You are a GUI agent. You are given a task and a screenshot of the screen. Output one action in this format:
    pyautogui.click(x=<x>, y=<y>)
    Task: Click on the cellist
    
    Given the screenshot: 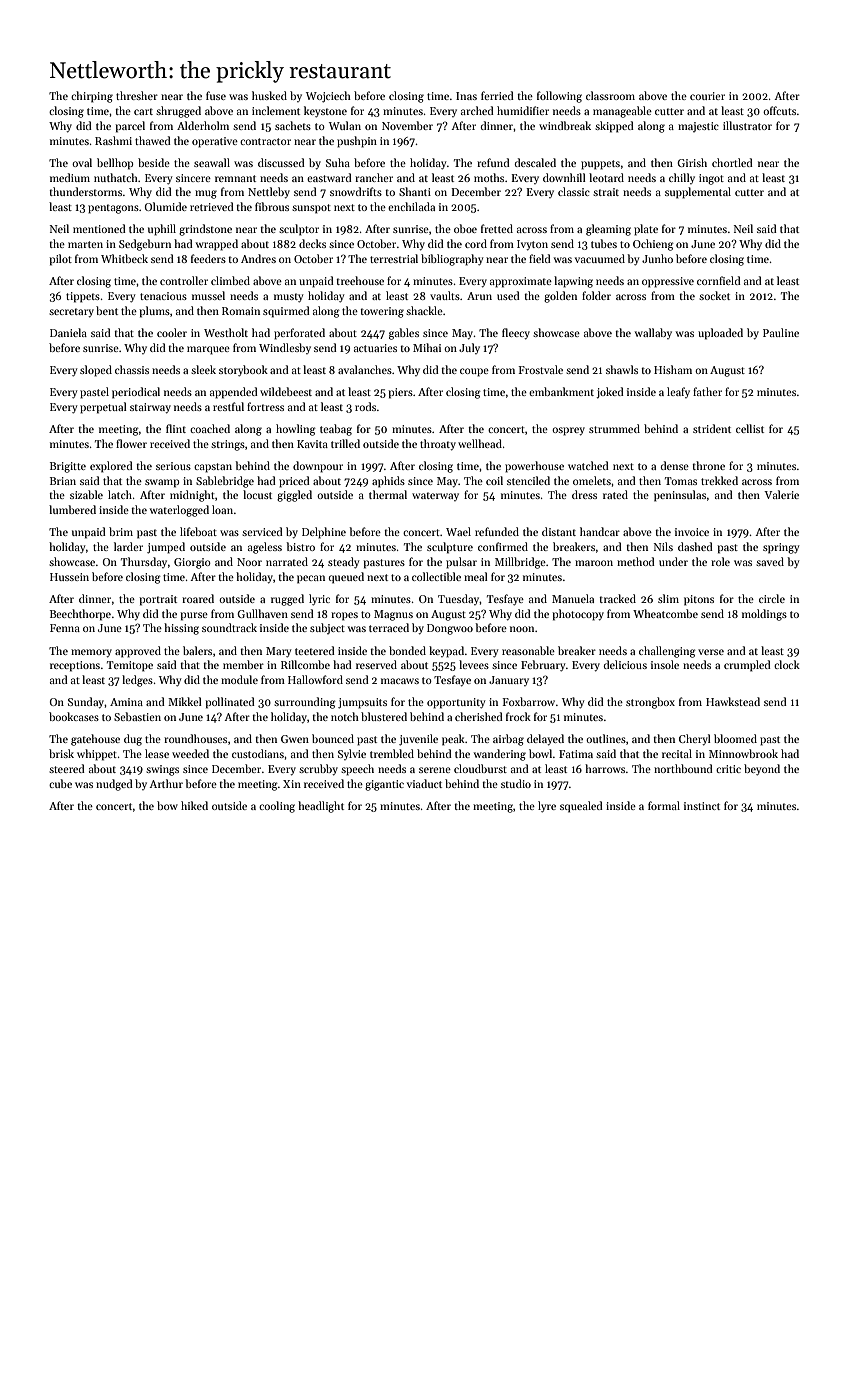 What is the action you would take?
    pyautogui.click(x=750, y=428)
